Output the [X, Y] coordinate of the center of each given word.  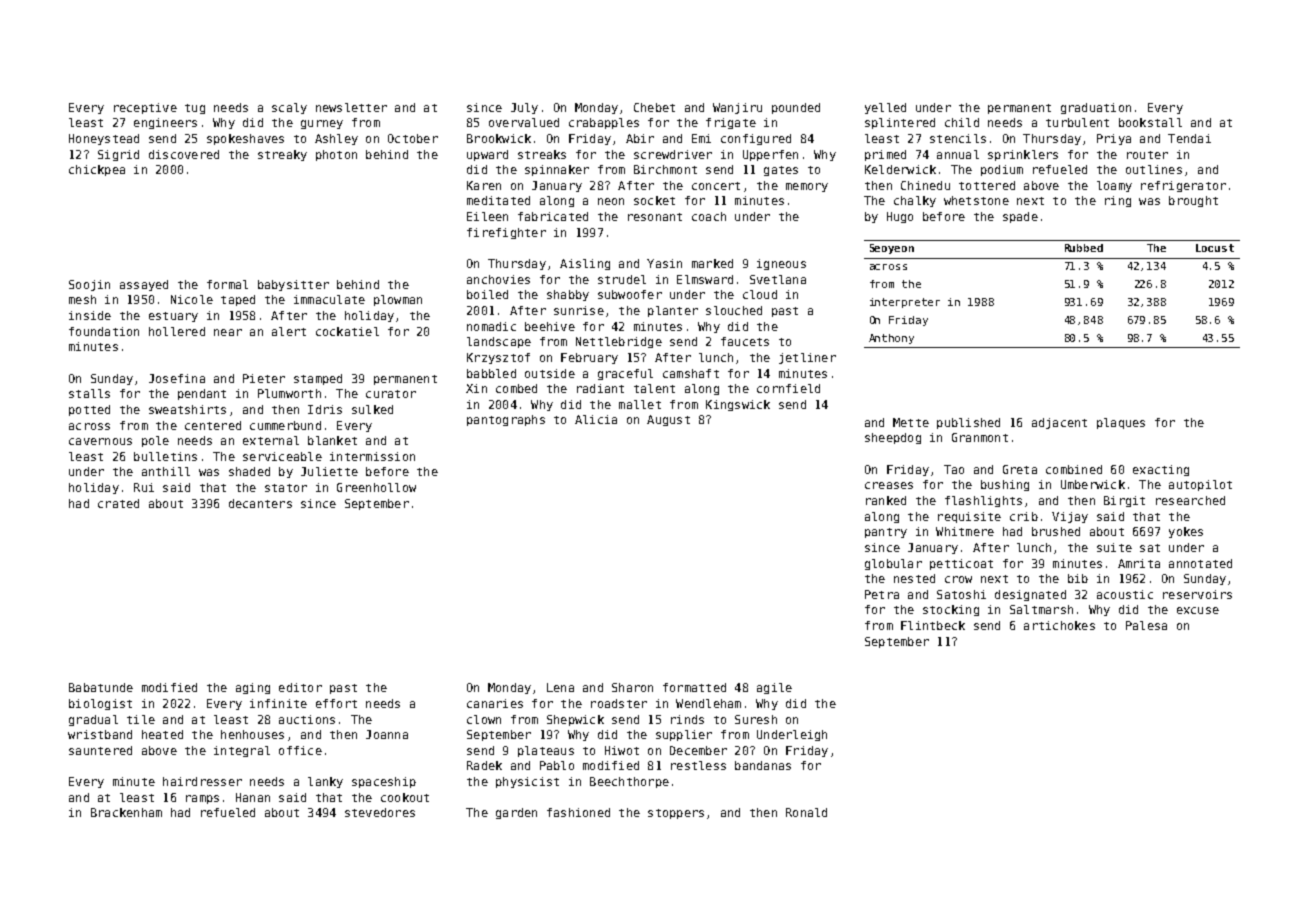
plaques [1121, 423]
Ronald [806, 812]
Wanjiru [737, 108]
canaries [495, 703]
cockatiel [347, 331]
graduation [1096, 108]
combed [516, 388]
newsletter [351, 107]
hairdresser [202, 781]
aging [253, 688]
